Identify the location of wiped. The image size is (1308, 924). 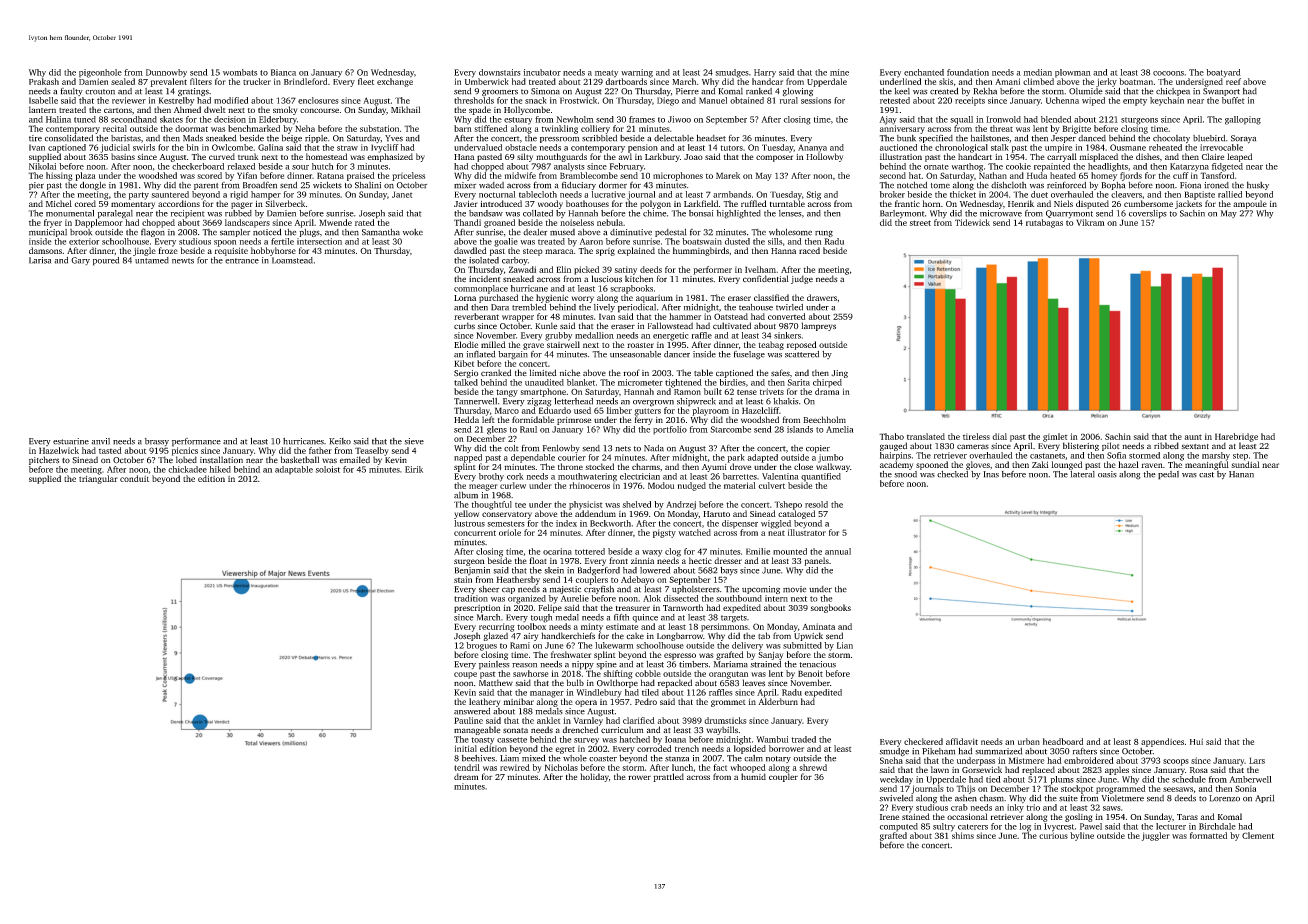
(1093, 101).
